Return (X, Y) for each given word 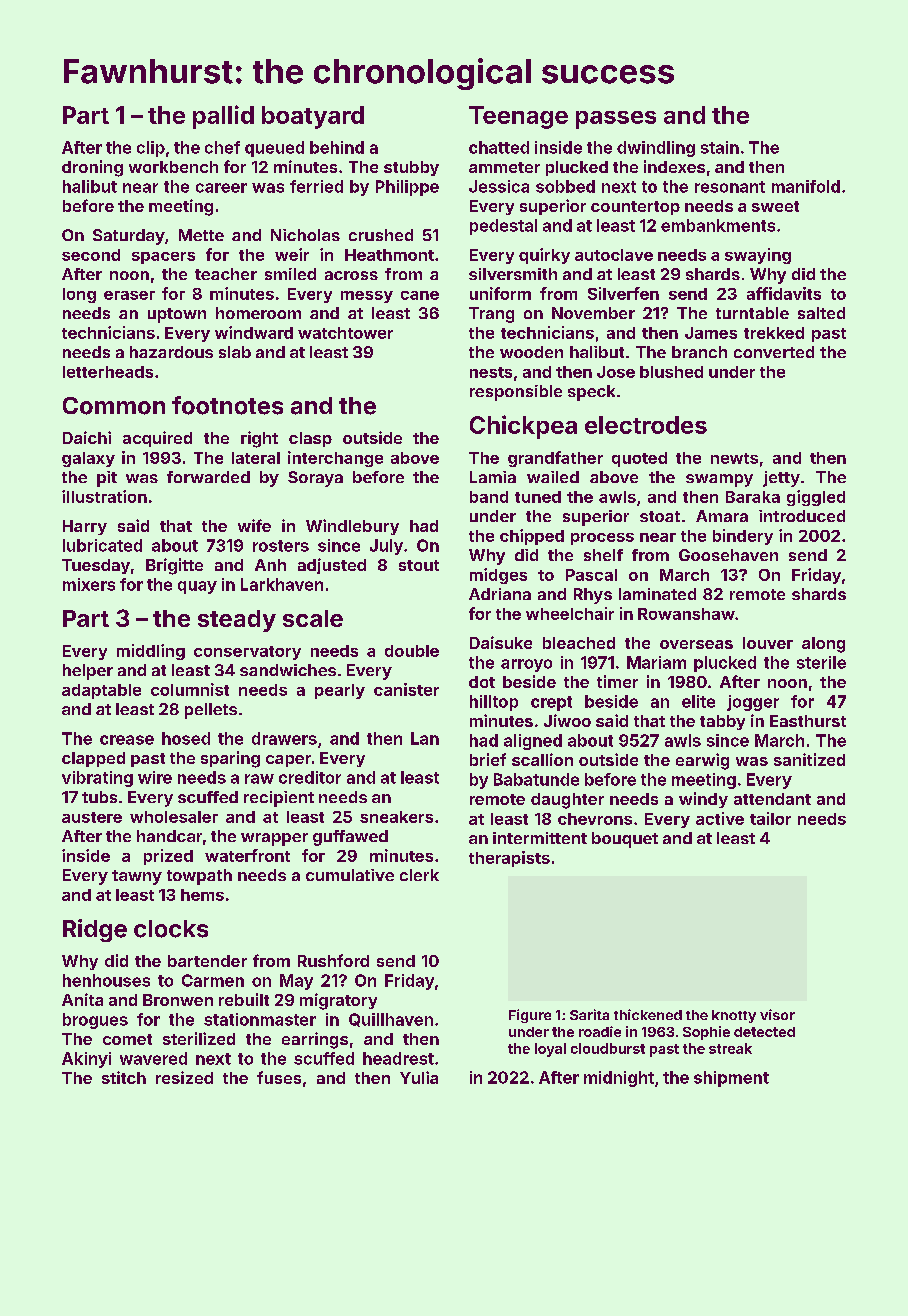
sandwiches (288, 670)
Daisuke (501, 642)
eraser (129, 295)
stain (720, 147)
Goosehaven (728, 555)
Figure (530, 1016)
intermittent (540, 838)
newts (734, 458)
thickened (648, 1014)
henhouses (106, 980)
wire (155, 777)
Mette (201, 235)
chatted (499, 147)
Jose (616, 372)
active (720, 818)
